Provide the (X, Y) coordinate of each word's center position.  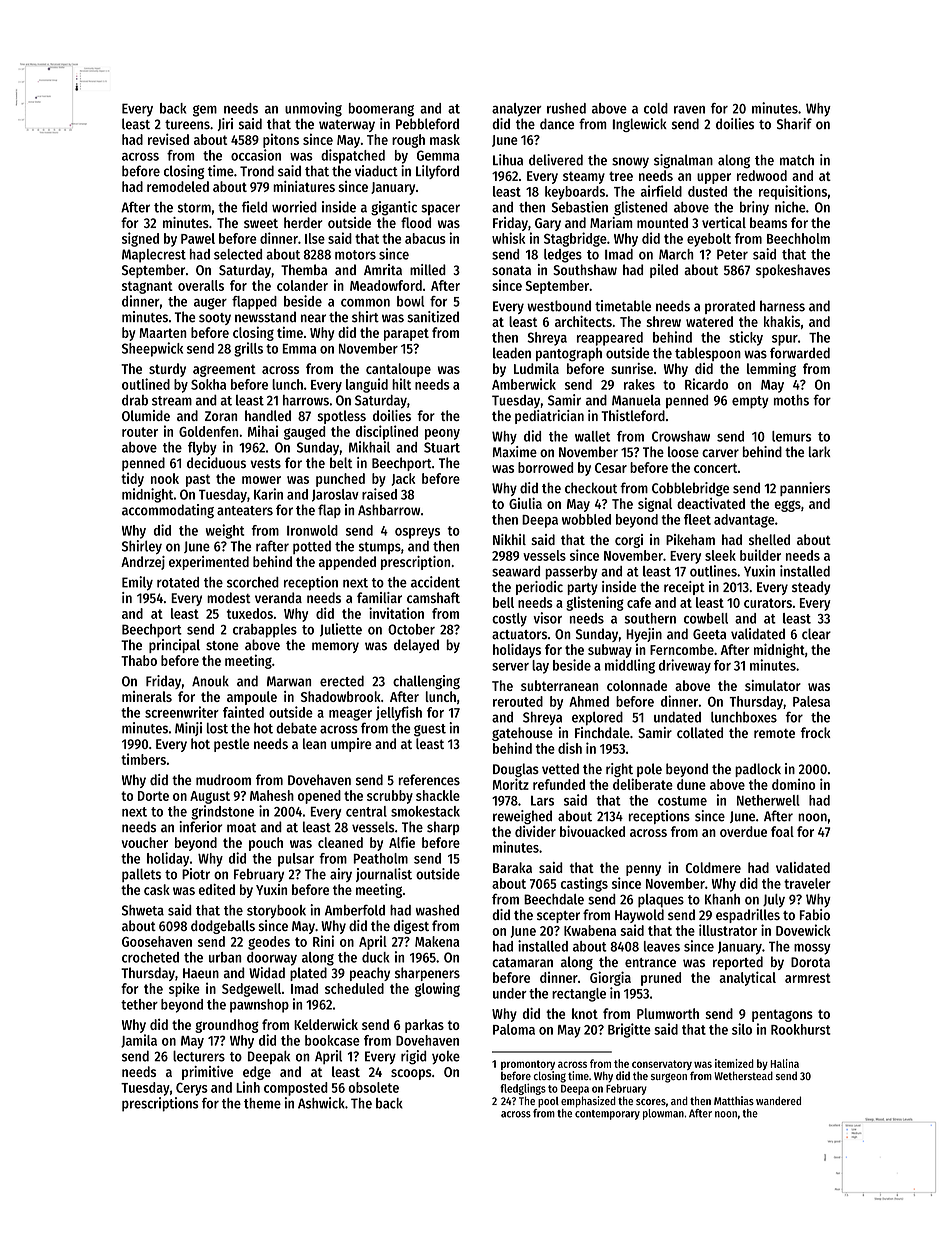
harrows (306, 400)
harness (782, 306)
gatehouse (522, 734)
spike (184, 989)
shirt (365, 317)
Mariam (611, 222)
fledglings (523, 1089)
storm (194, 208)
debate (296, 728)
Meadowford (386, 285)
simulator (773, 685)
